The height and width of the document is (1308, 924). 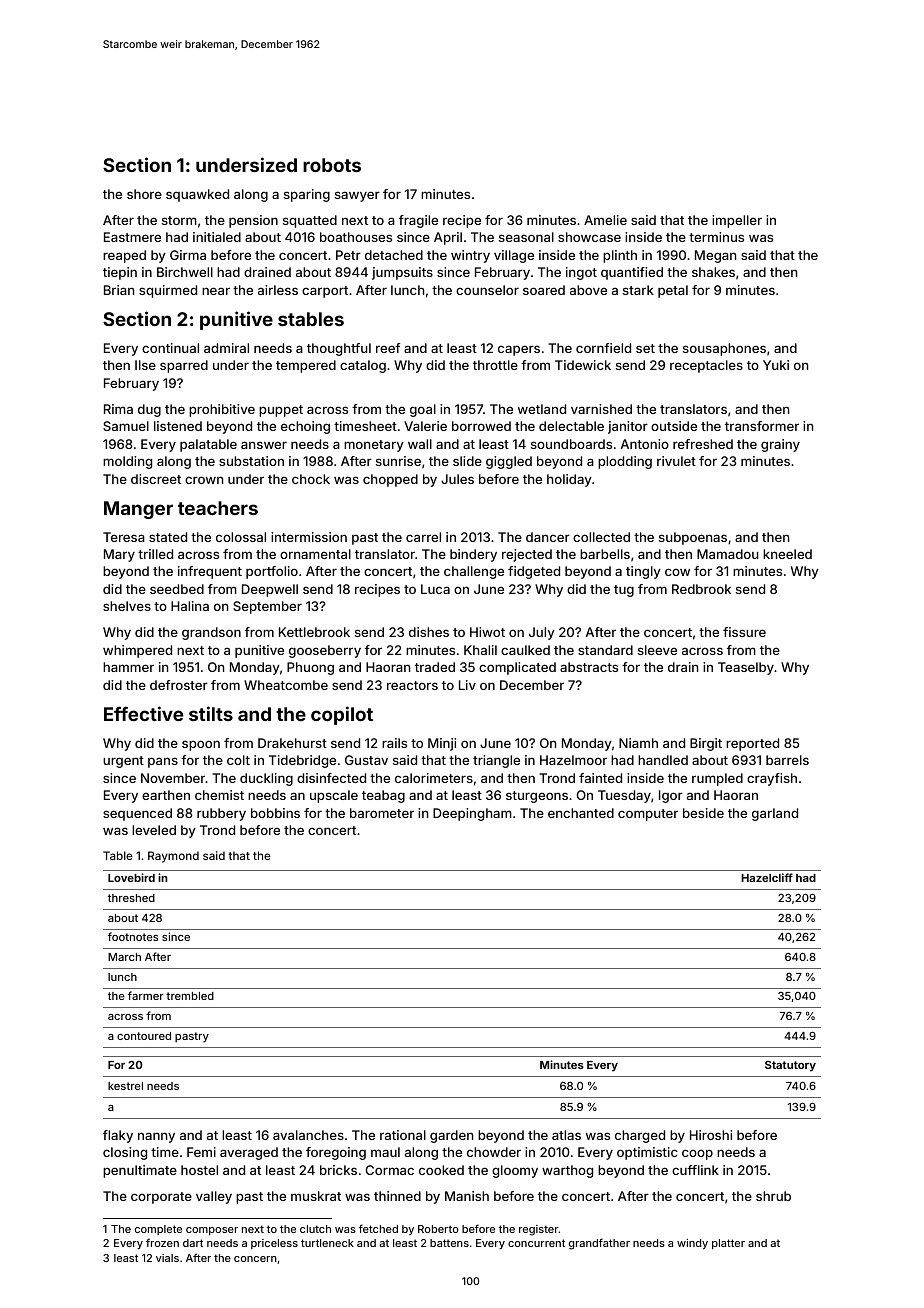 What do you see at coordinates (706, 366) in the document?
I see `receptacles` at bounding box center [706, 366].
